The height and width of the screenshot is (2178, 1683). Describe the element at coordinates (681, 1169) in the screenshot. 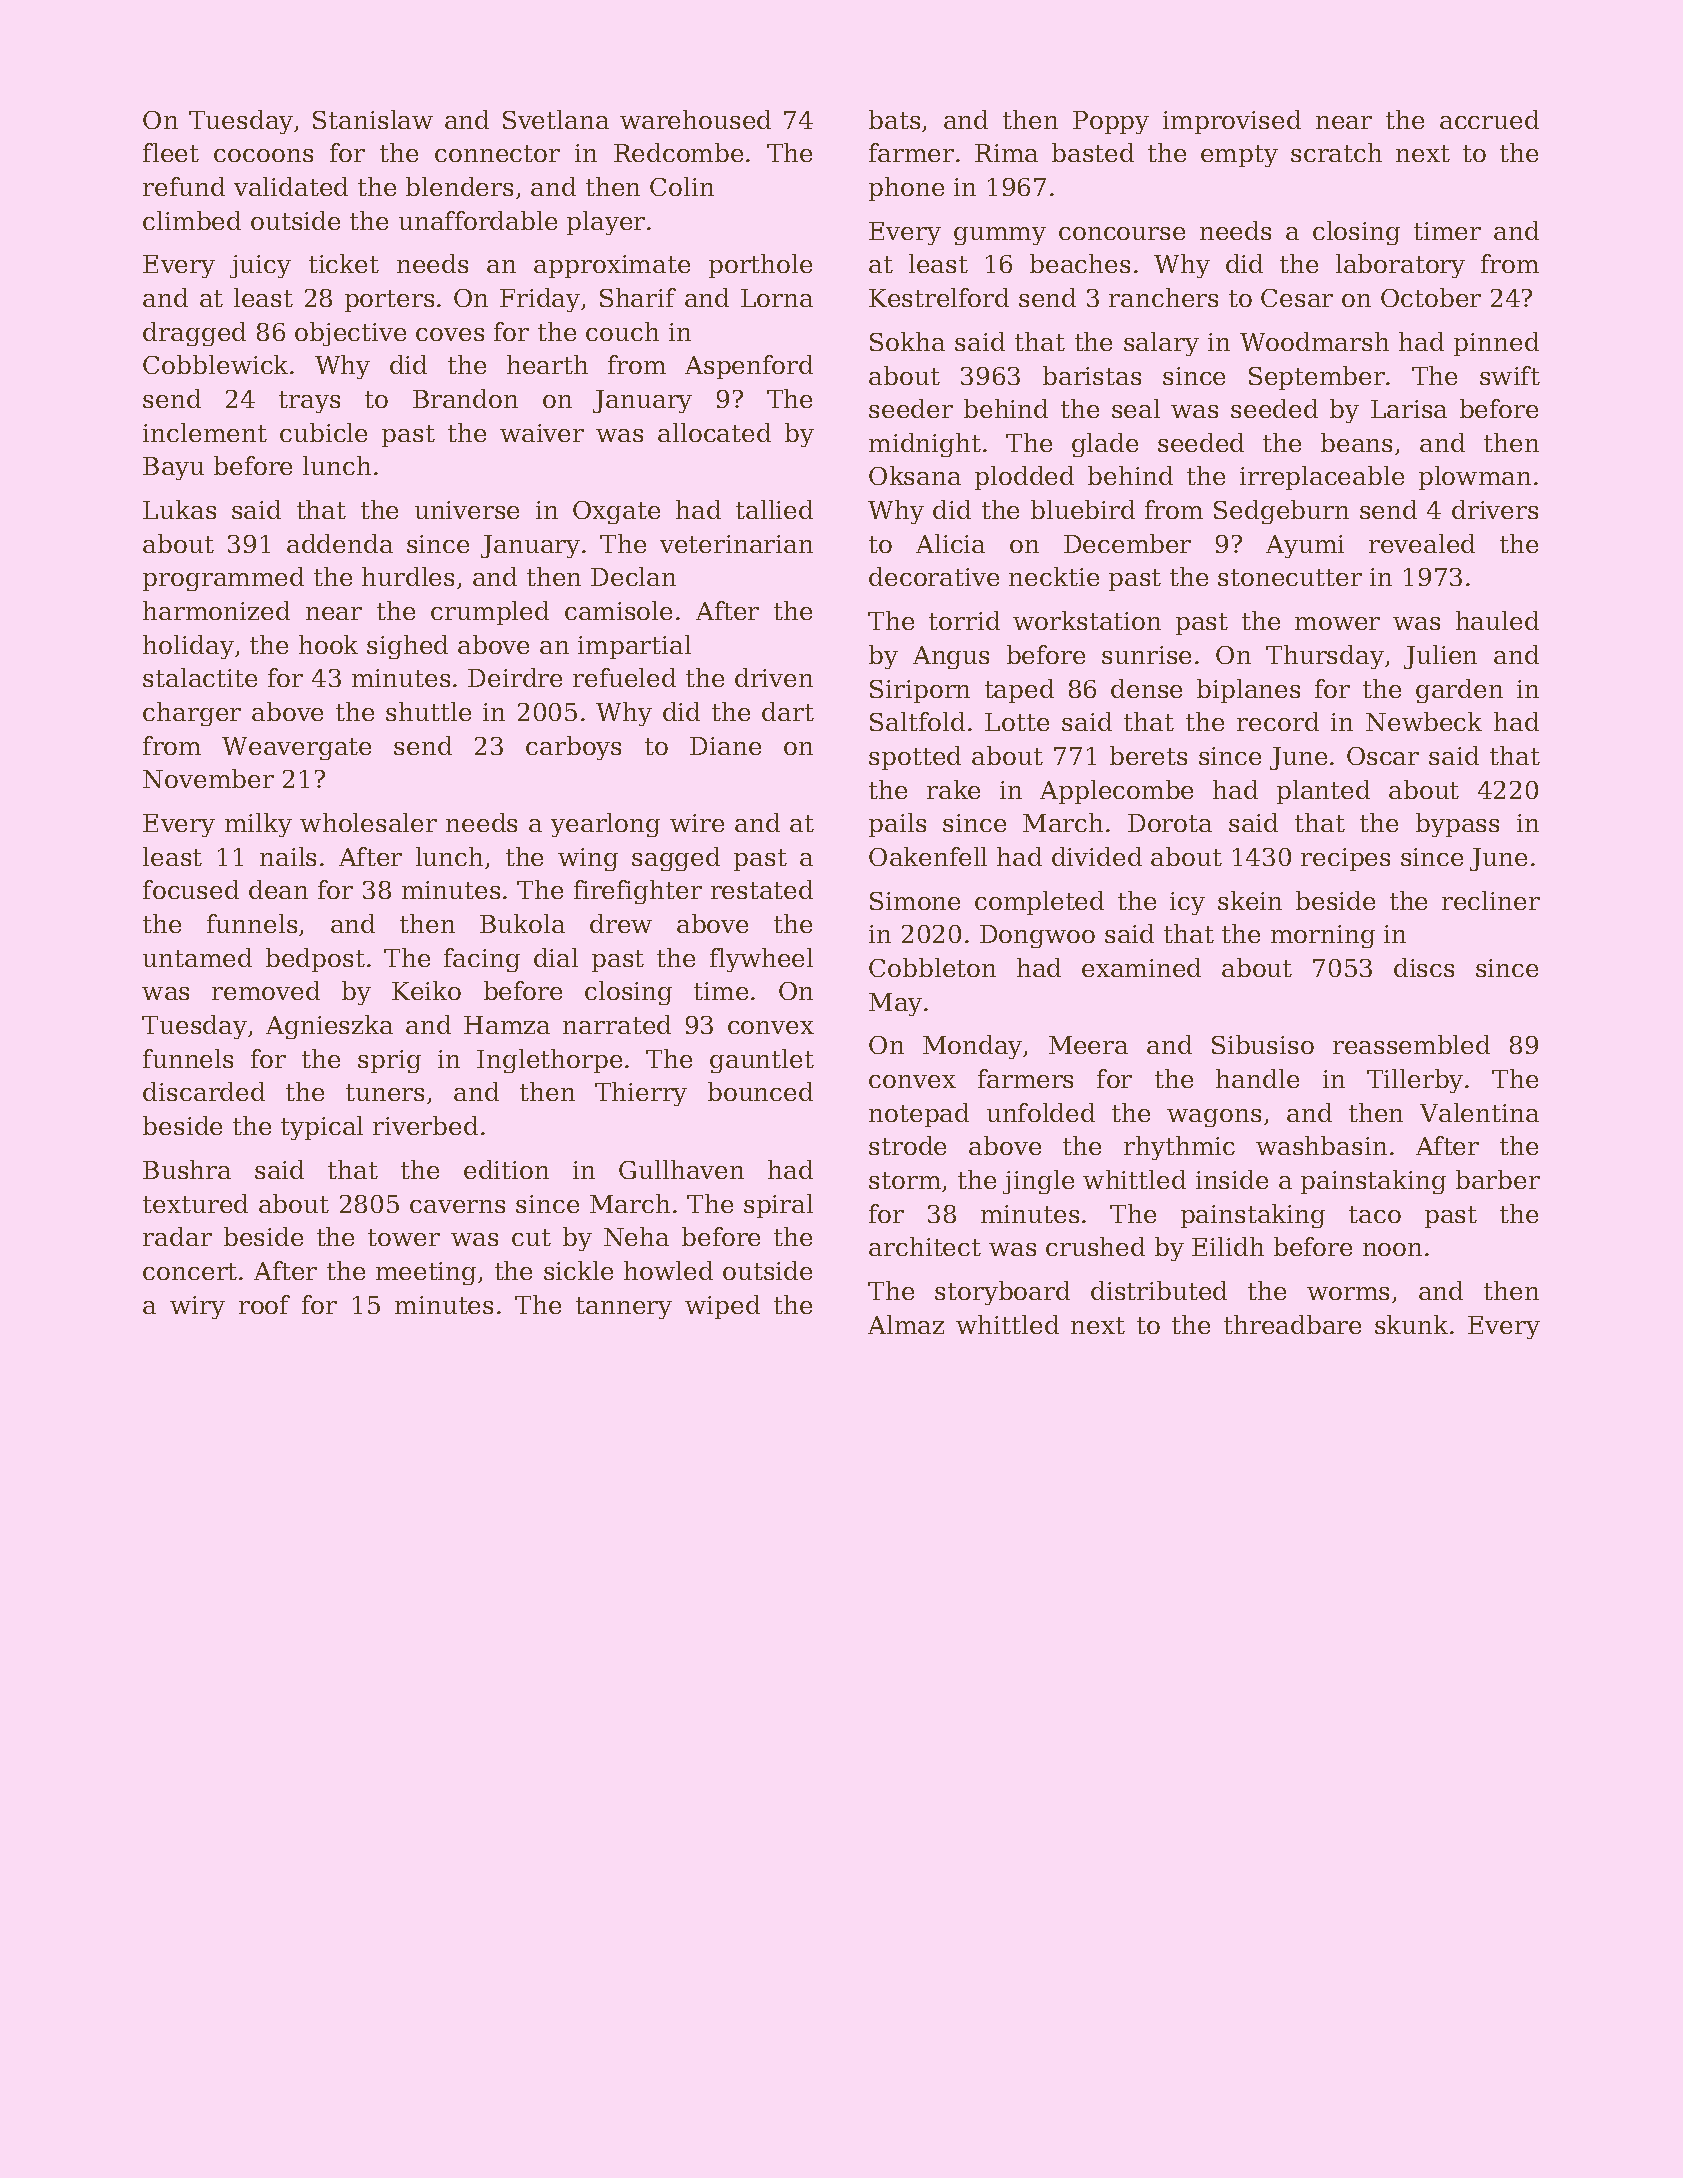

I see `Gullhaven` at that location.
